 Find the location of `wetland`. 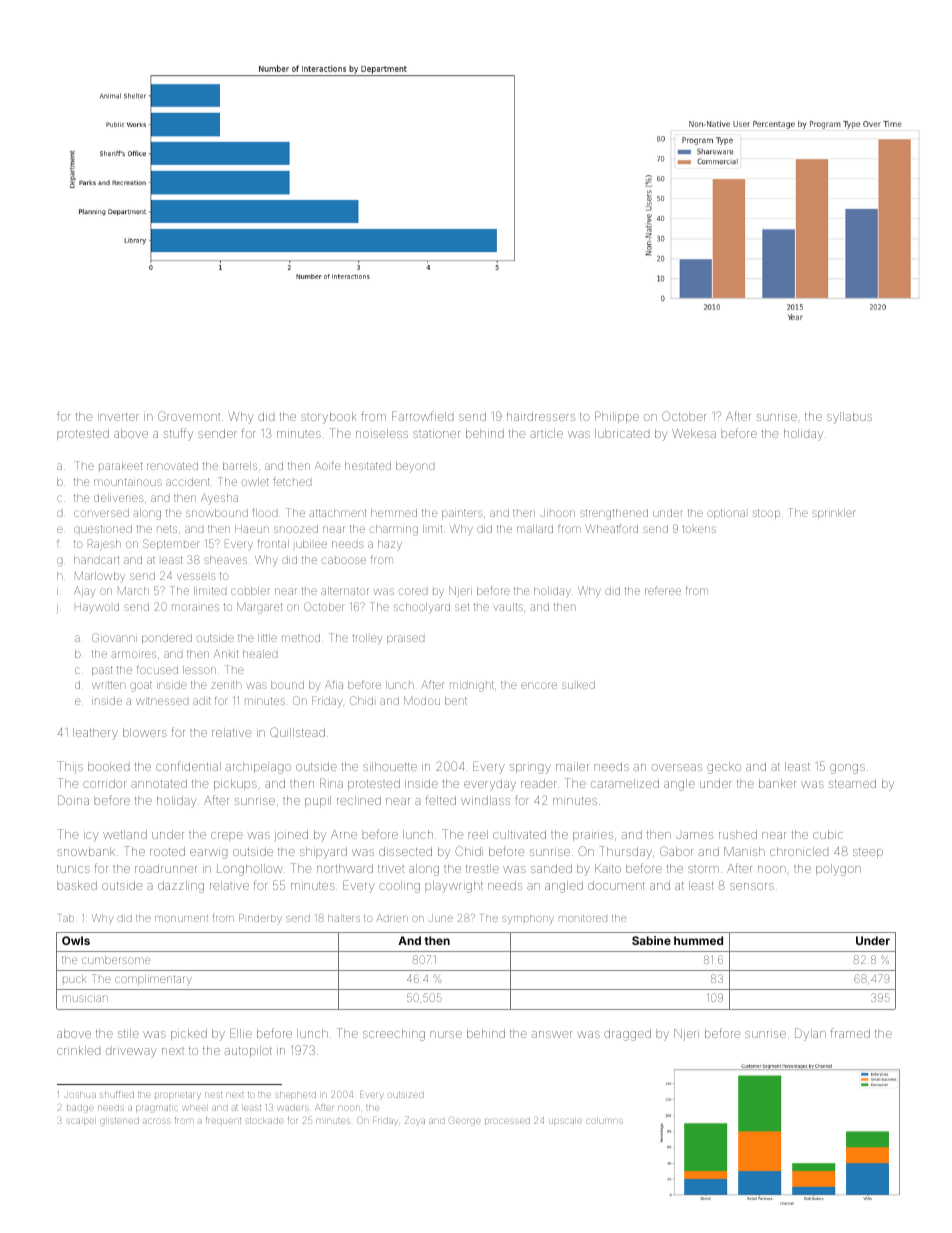

wetland is located at coordinates (125, 834).
